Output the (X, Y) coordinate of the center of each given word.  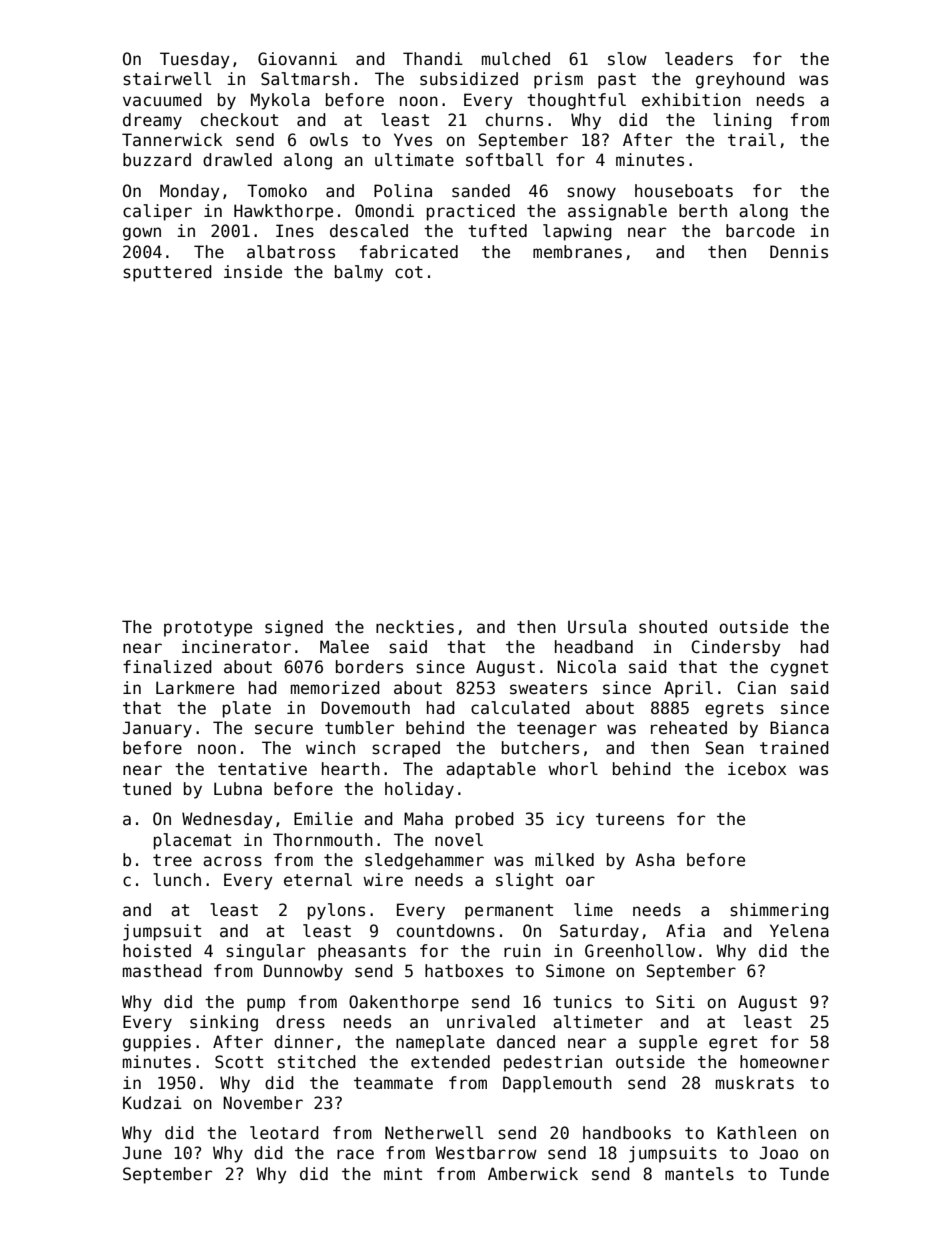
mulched (516, 59)
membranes (577, 252)
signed (294, 628)
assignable (617, 212)
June (142, 1153)
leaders (699, 59)
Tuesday (195, 60)
